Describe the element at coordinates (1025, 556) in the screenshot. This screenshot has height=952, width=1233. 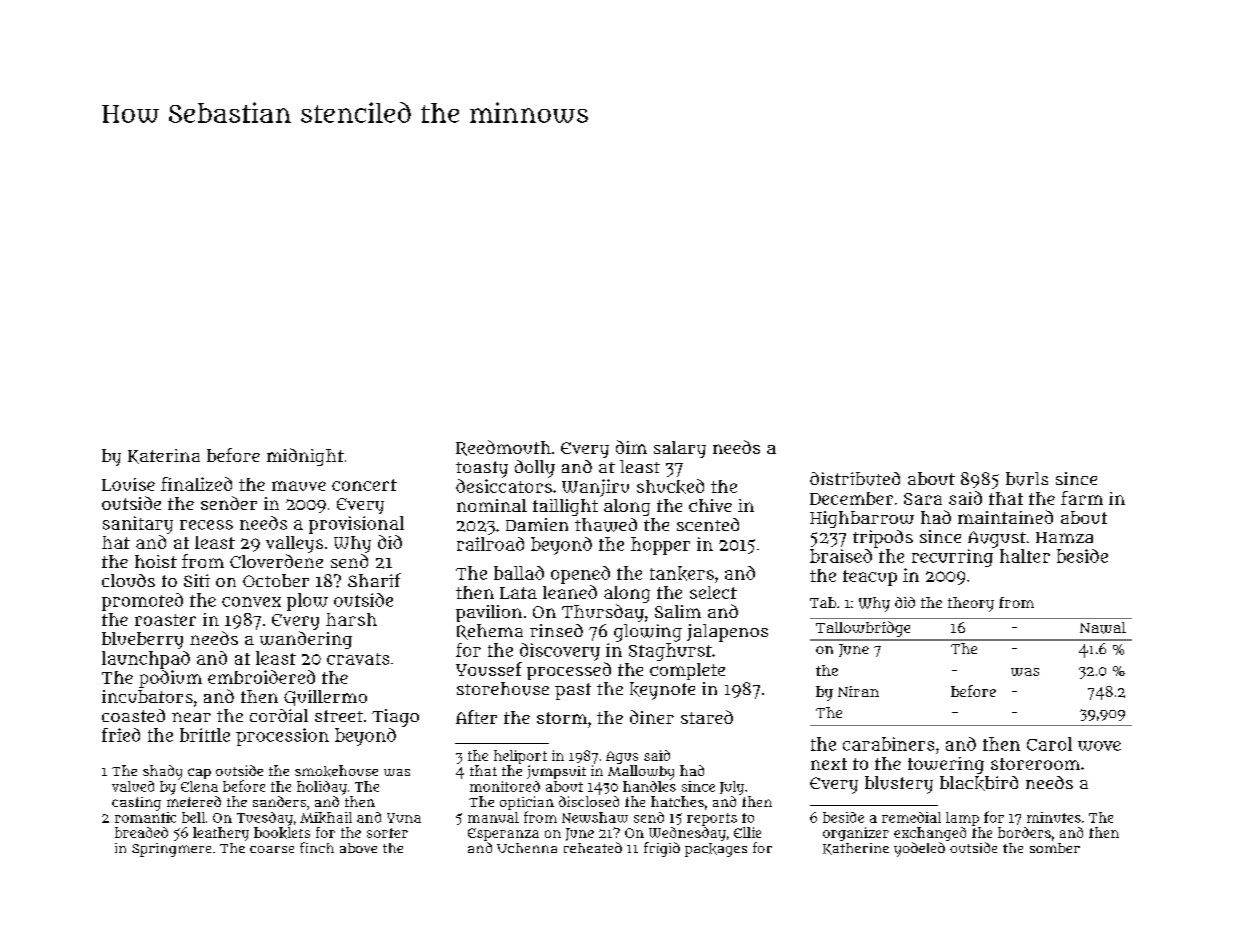
I see `halter` at that location.
